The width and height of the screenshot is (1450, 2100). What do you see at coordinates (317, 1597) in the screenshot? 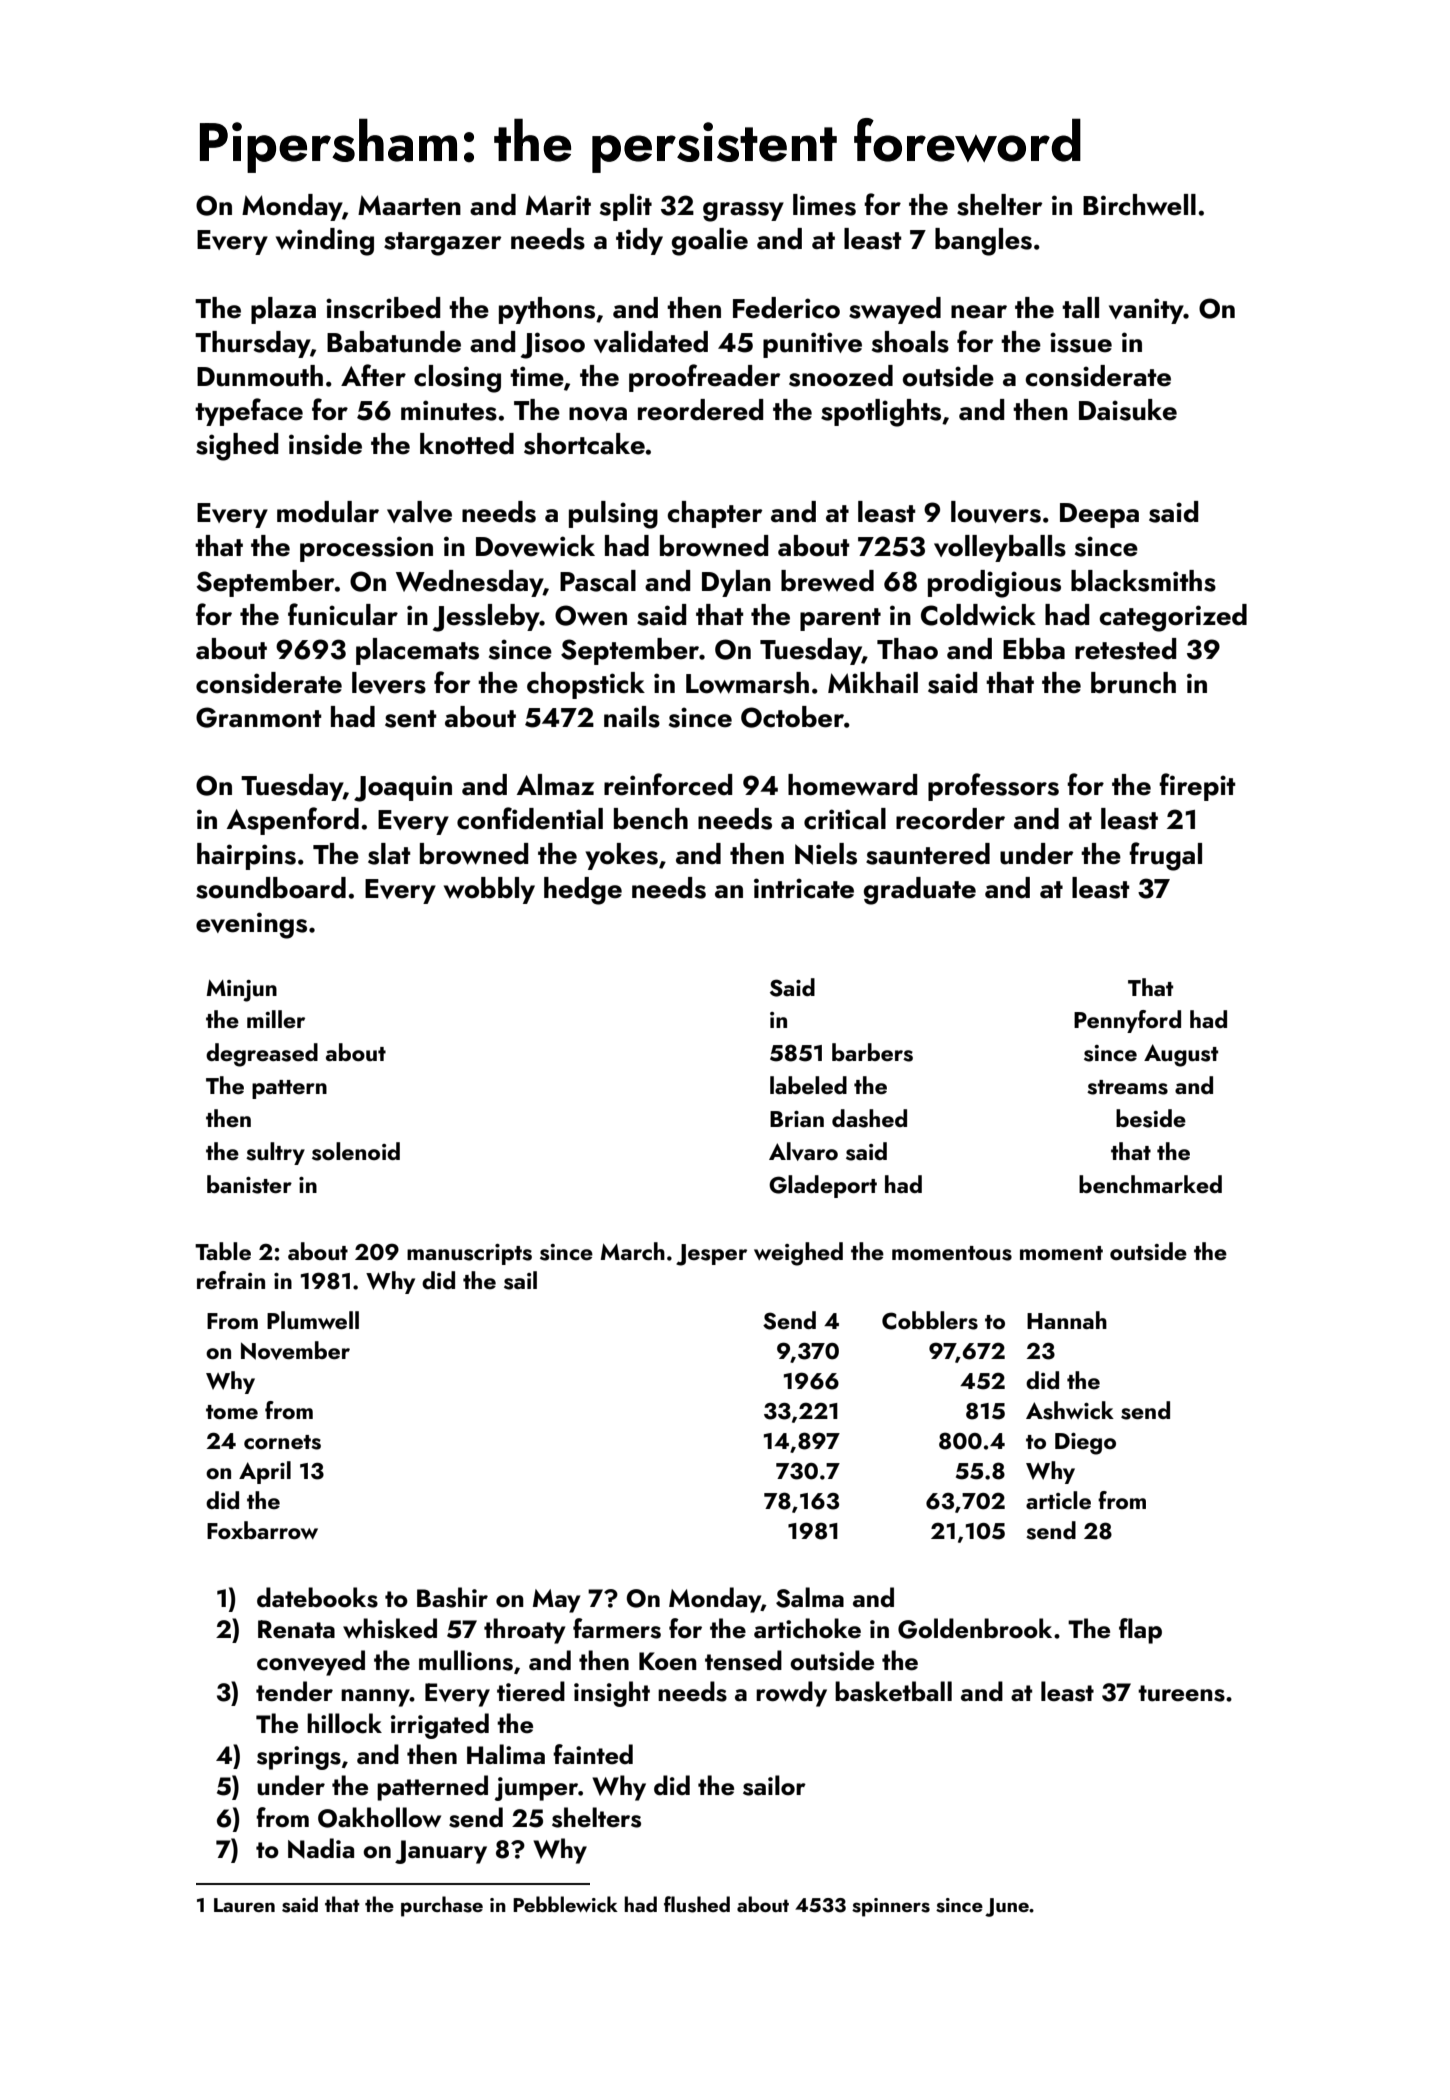
I see `datebooks` at bounding box center [317, 1597].
